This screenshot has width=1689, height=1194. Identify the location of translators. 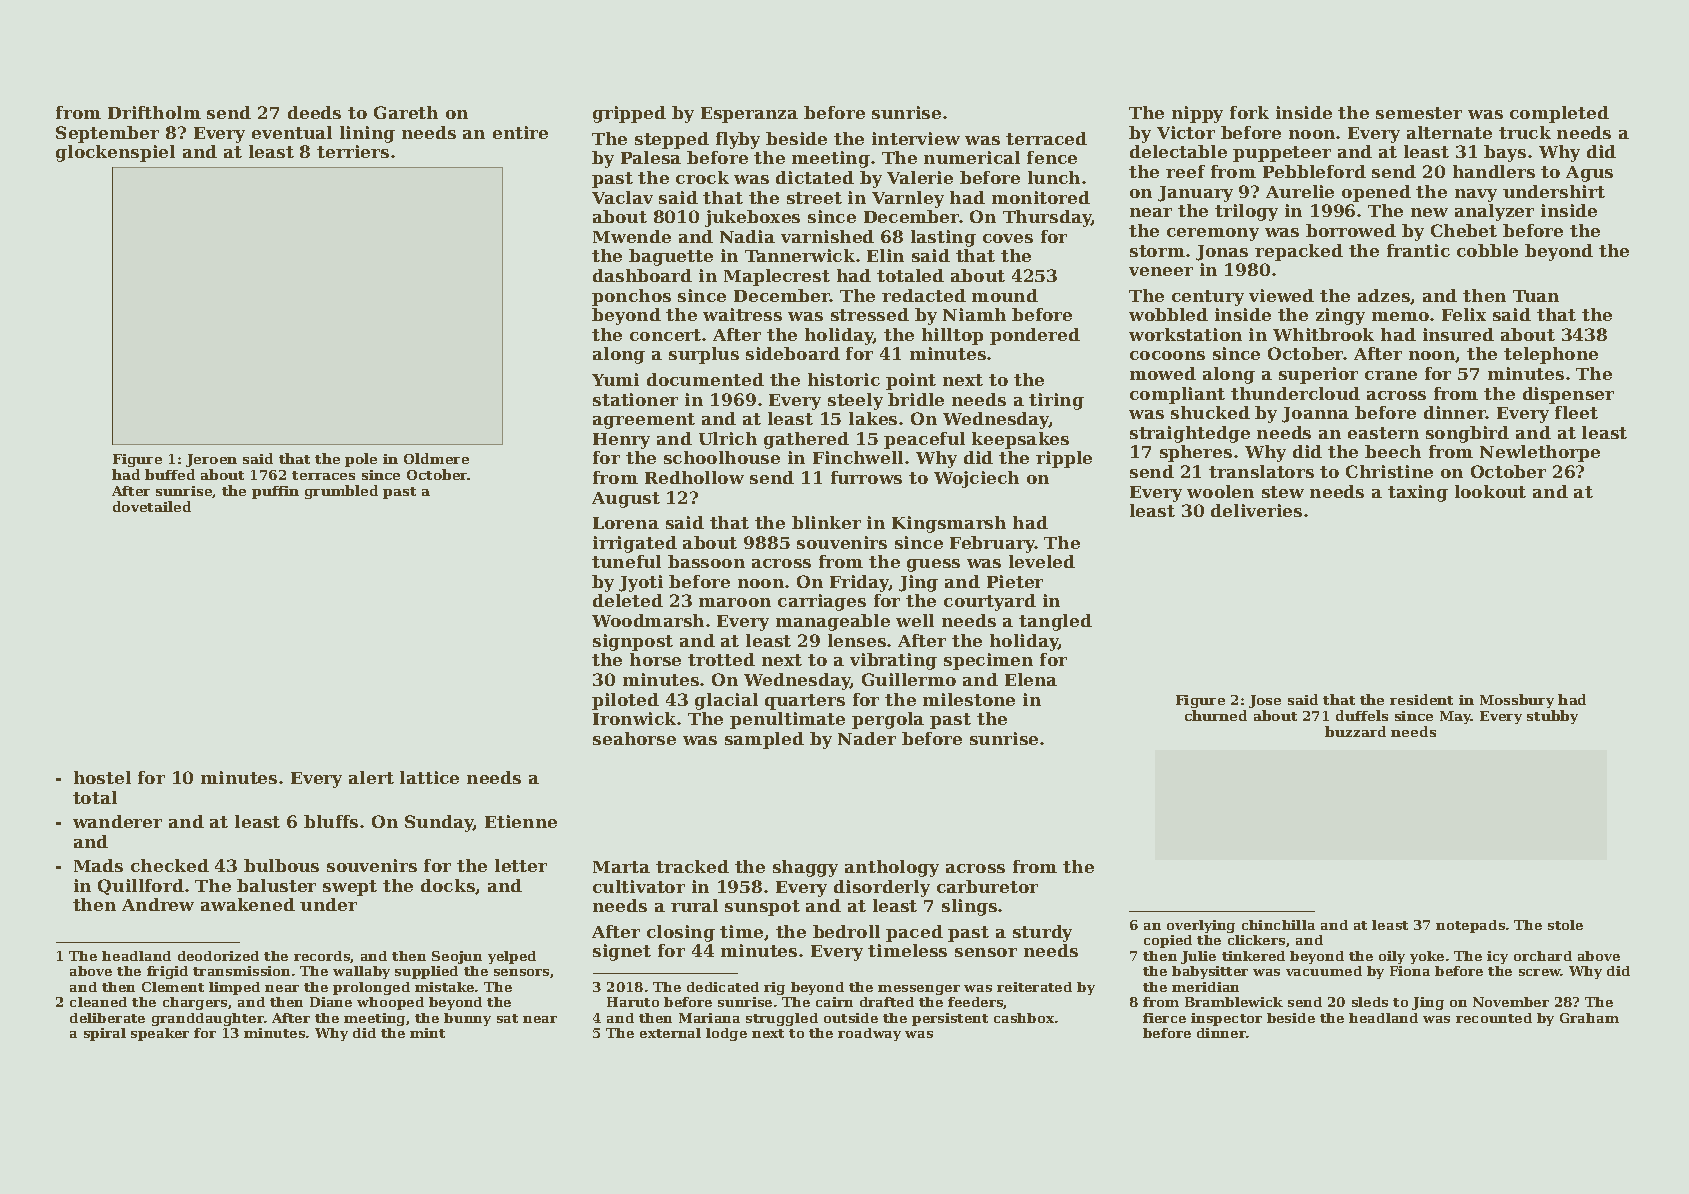
(1261, 471).
